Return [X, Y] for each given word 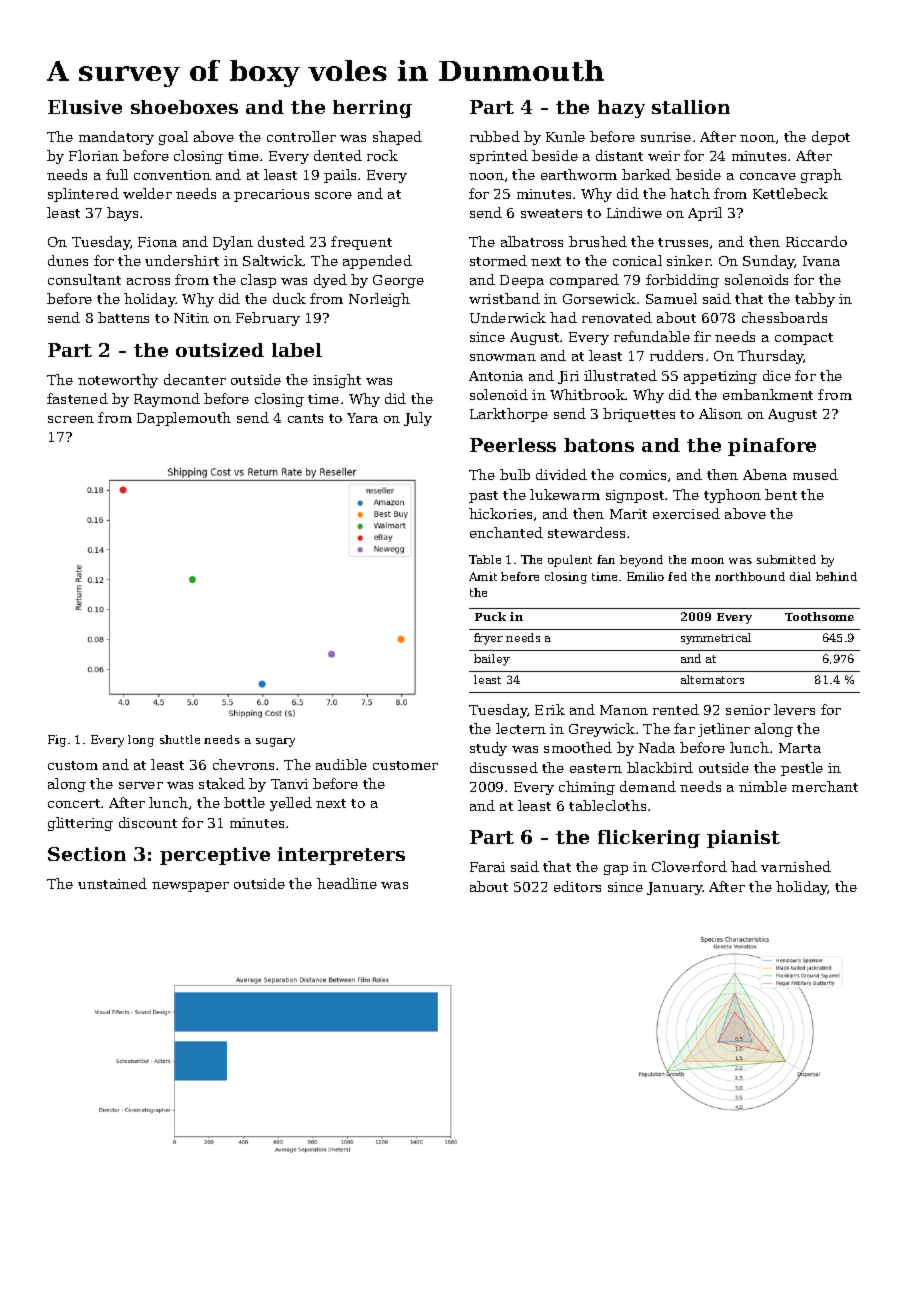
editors [577, 886]
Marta [800, 748]
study [488, 749]
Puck [490, 616]
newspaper [190, 887]
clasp [258, 281]
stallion [691, 107]
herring [372, 109]
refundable [652, 336]
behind [836, 576]
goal [173, 138]
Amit [483, 576]
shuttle [180, 739]
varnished [796, 866]
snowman [503, 357]
